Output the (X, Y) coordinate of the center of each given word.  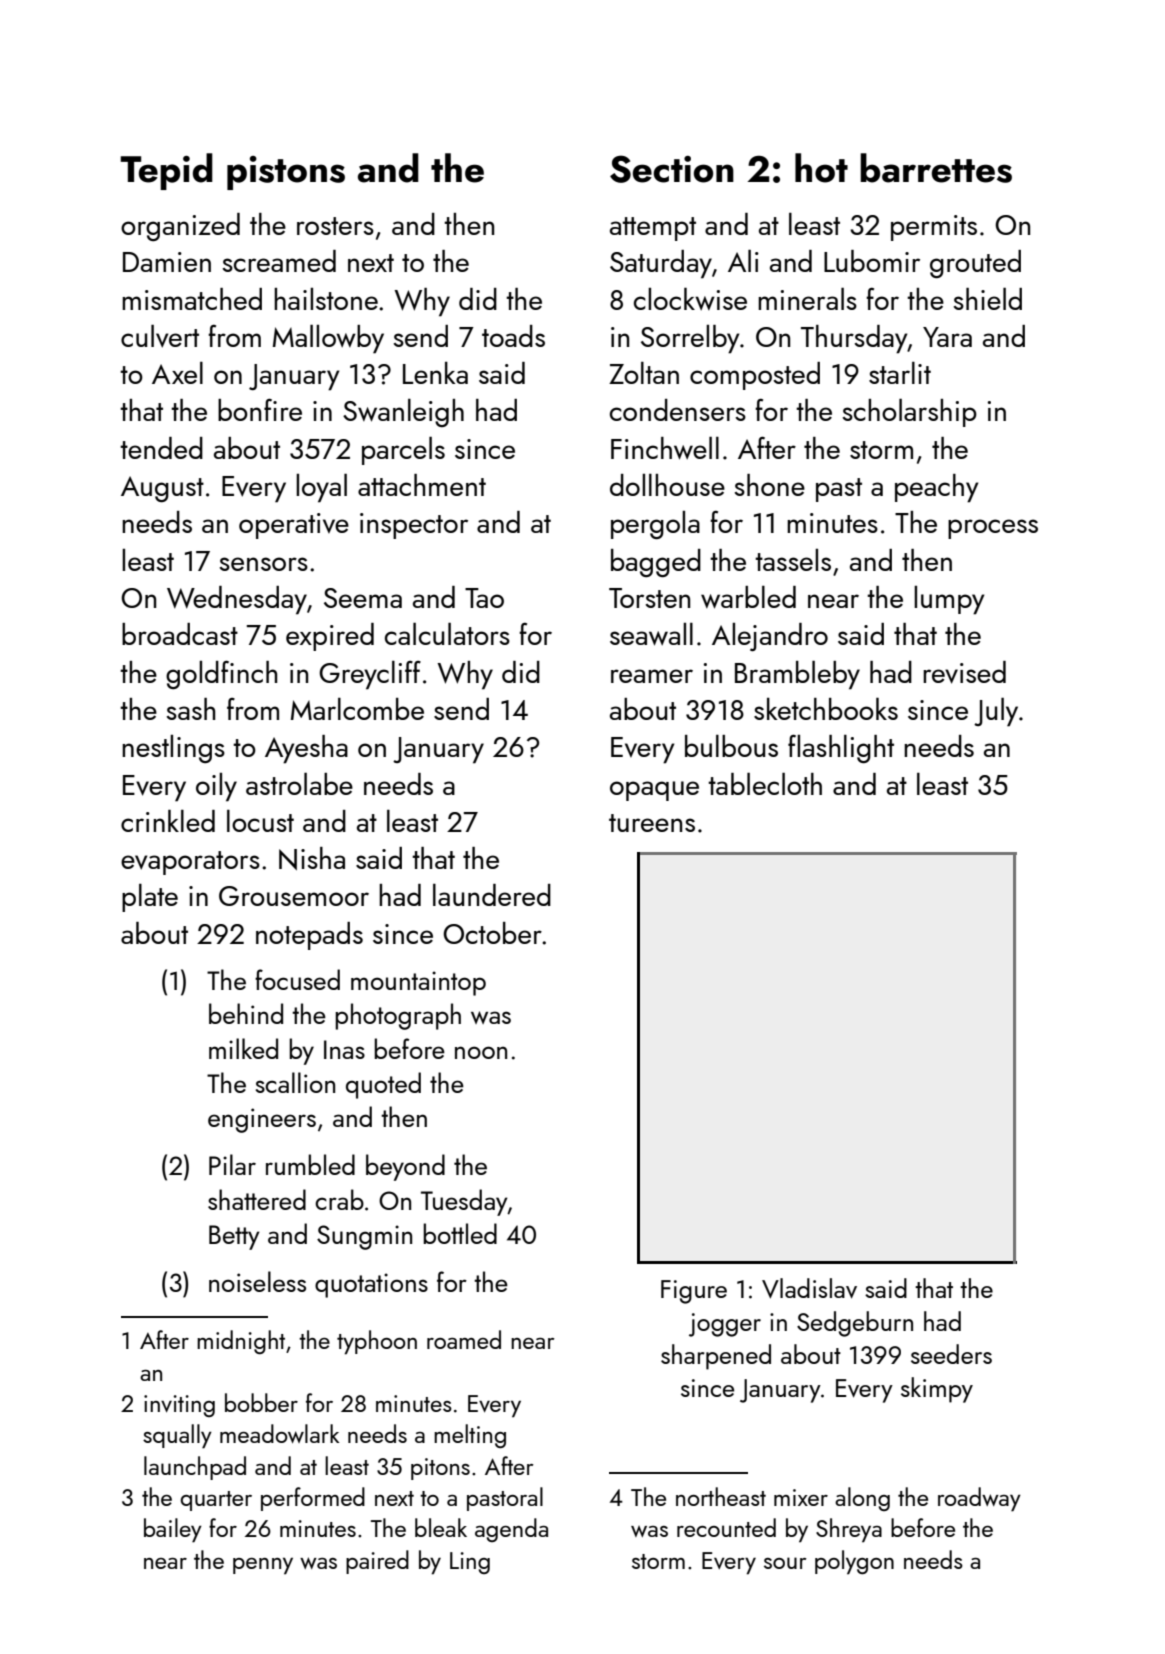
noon (481, 1052)
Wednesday (237, 600)
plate (150, 898)
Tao (484, 598)
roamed (464, 1339)
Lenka (435, 373)
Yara (947, 337)
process (993, 529)
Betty (234, 1237)
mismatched (192, 299)
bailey (173, 1530)
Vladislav (809, 1288)
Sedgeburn (855, 1324)
